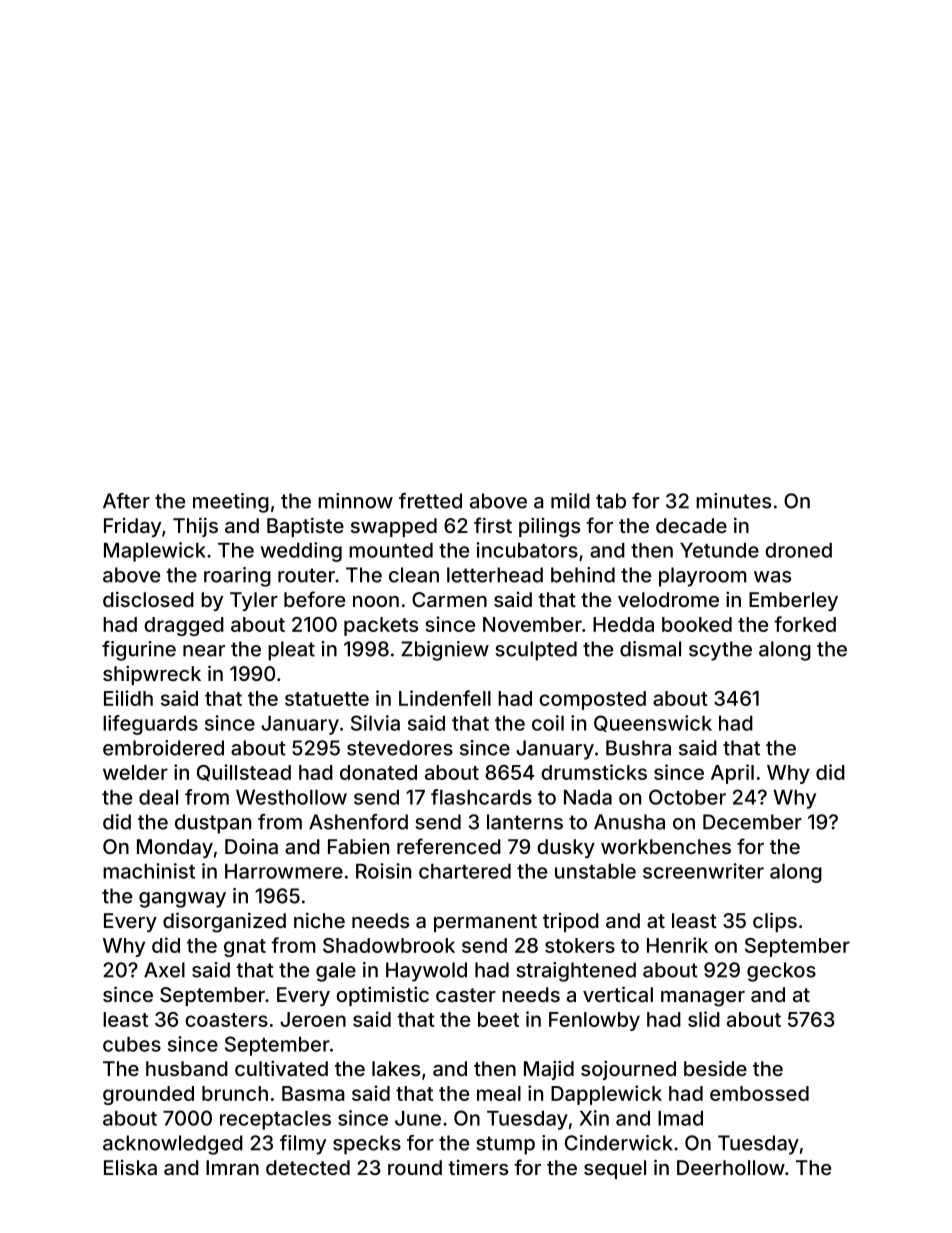 The image size is (952, 1233). What do you see at coordinates (224, 922) in the page?
I see `disorganized` at bounding box center [224, 922].
